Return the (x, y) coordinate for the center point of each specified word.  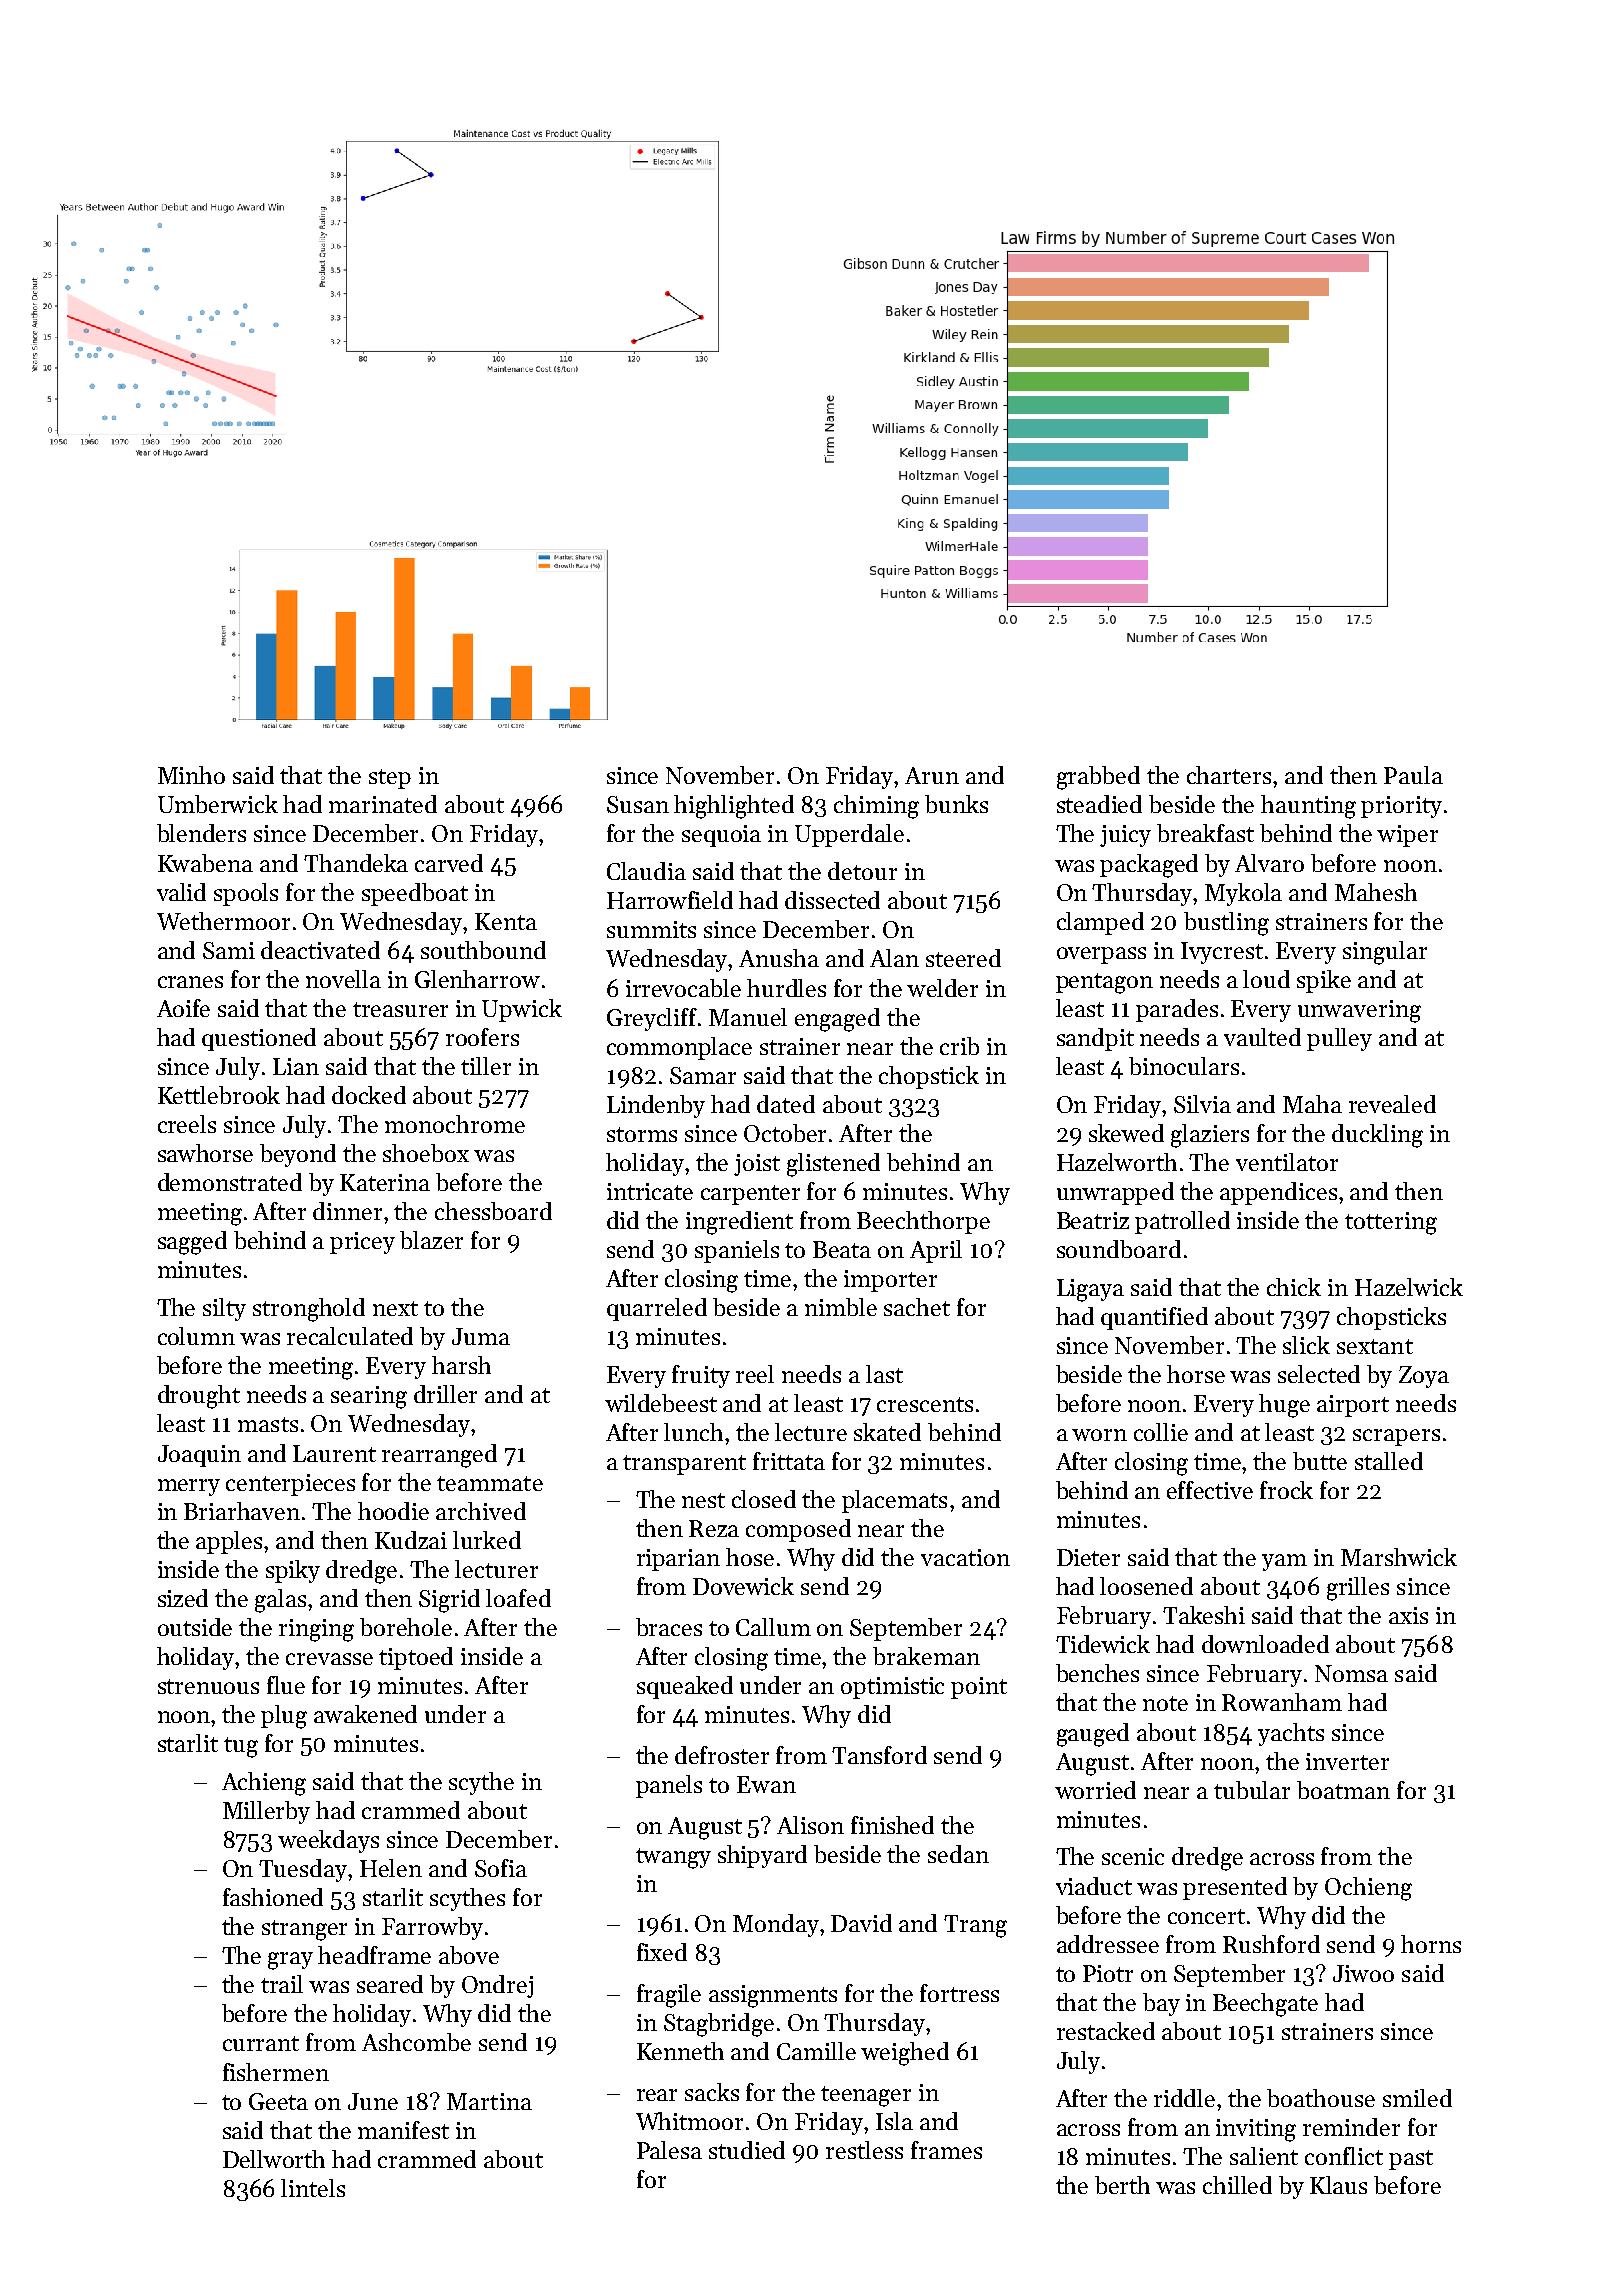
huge (1284, 1406)
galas (280, 1601)
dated (786, 1104)
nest (703, 1500)
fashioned (273, 1897)
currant (261, 2043)
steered (963, 958)
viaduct (1094, 1886)
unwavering (1359, 1011)
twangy (673, 1858)
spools (246, 894)
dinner (347, 1211)
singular (1385, 953)
